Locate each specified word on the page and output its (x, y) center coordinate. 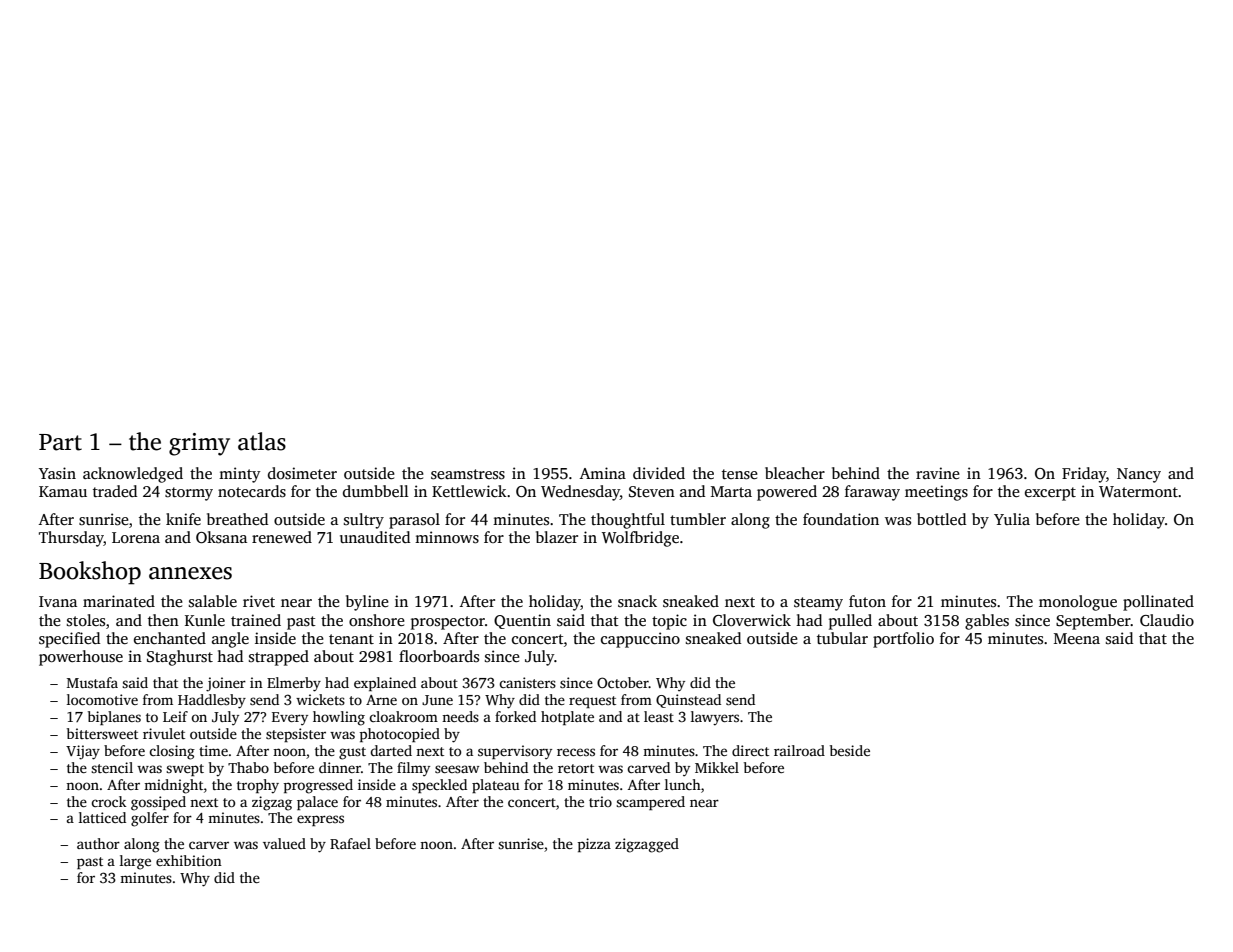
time (213, 750)
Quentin (522, 621)
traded (115, 491)
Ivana (58, 601)
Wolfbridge (640, 539)
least (659, 716)
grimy (199, 444)
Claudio (1167, 620)
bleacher (795, 473)
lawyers (715, 718)
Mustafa (92, 682)
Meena (1077, 638)
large (135, 862)
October (623, 682)
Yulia (1012, 519)
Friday (1084, 475)
